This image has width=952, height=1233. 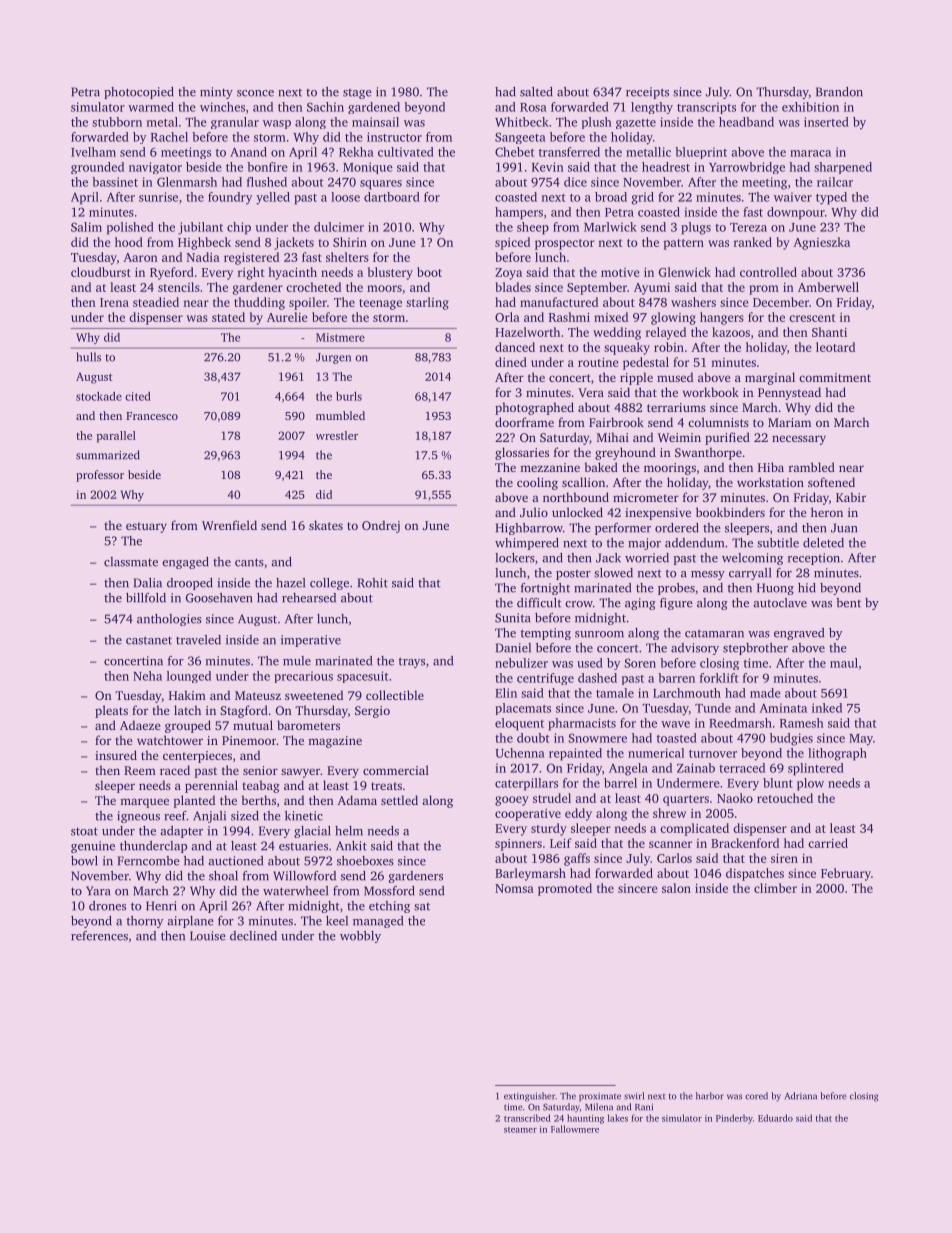 What do you see at coordinates (519, 724) in the image?
I see `eloquent` at bounding box center [519, 724].
